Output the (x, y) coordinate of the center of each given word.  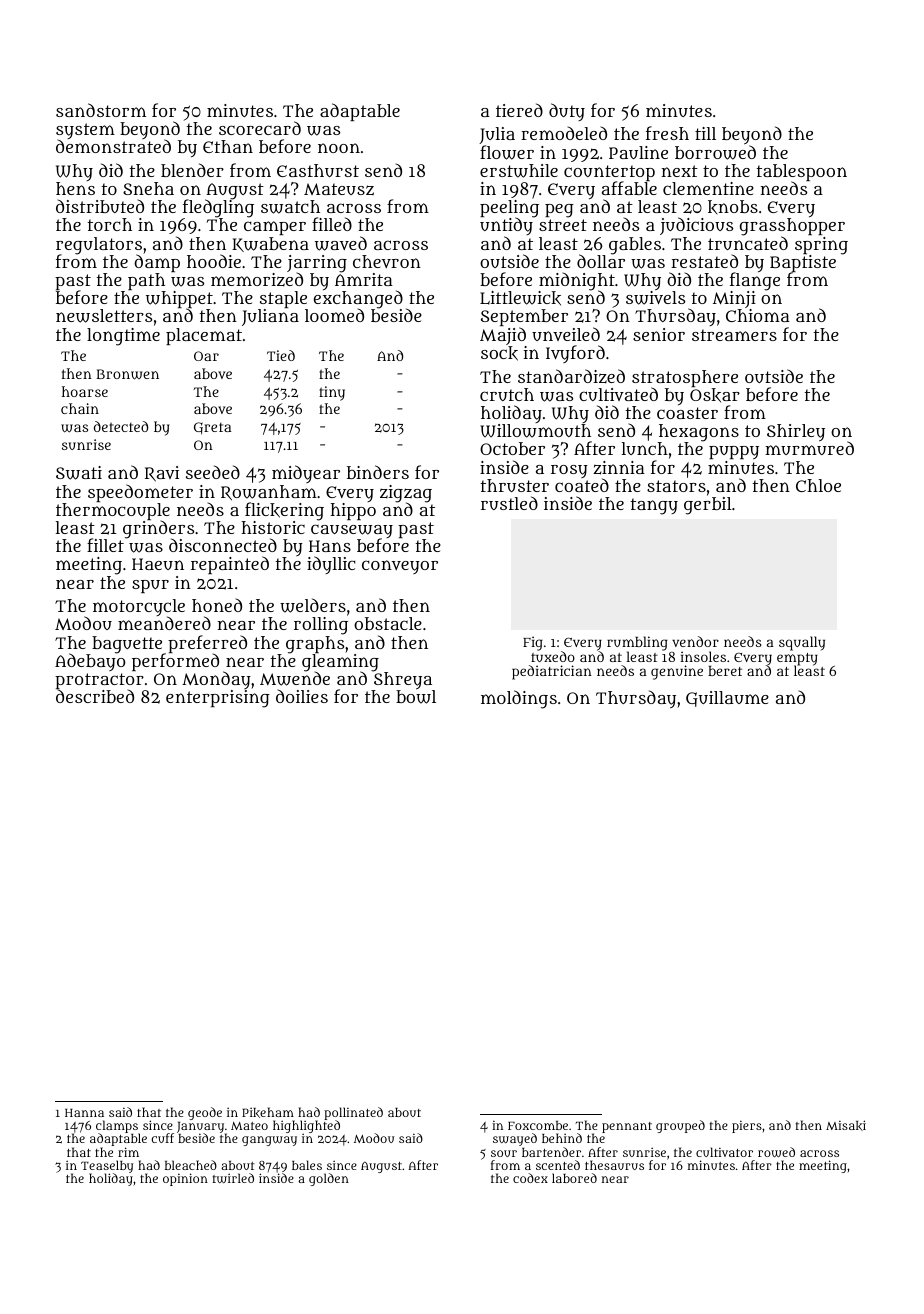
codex (530, 1178)
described (95, 696)
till (705, 133)
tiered (519, 110)
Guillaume (727, 699)
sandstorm (101, 110)
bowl (416, 697)
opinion (185, 1179)
